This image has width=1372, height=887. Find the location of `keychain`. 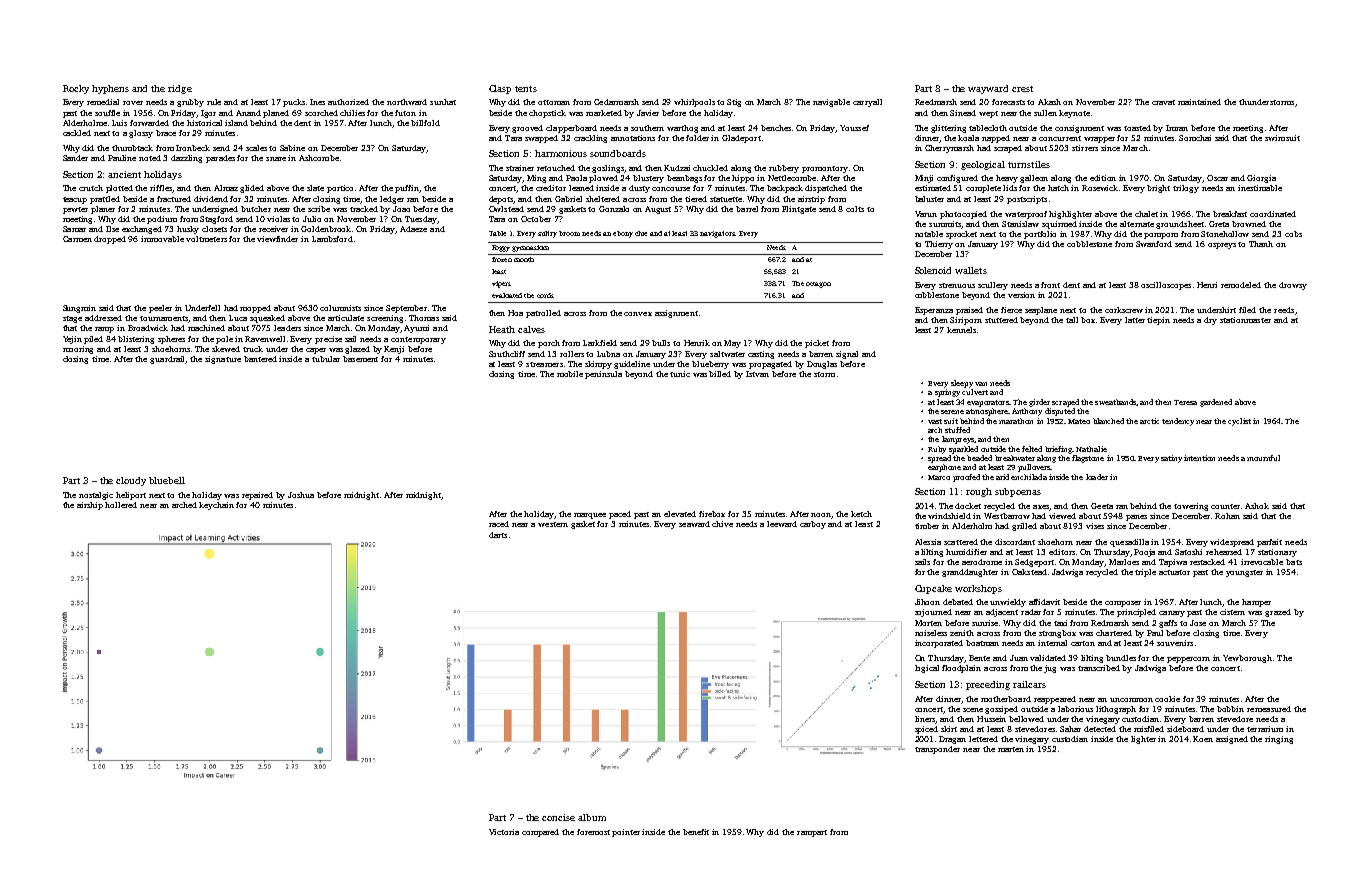

keychain is located at coordinates (216, 506).
